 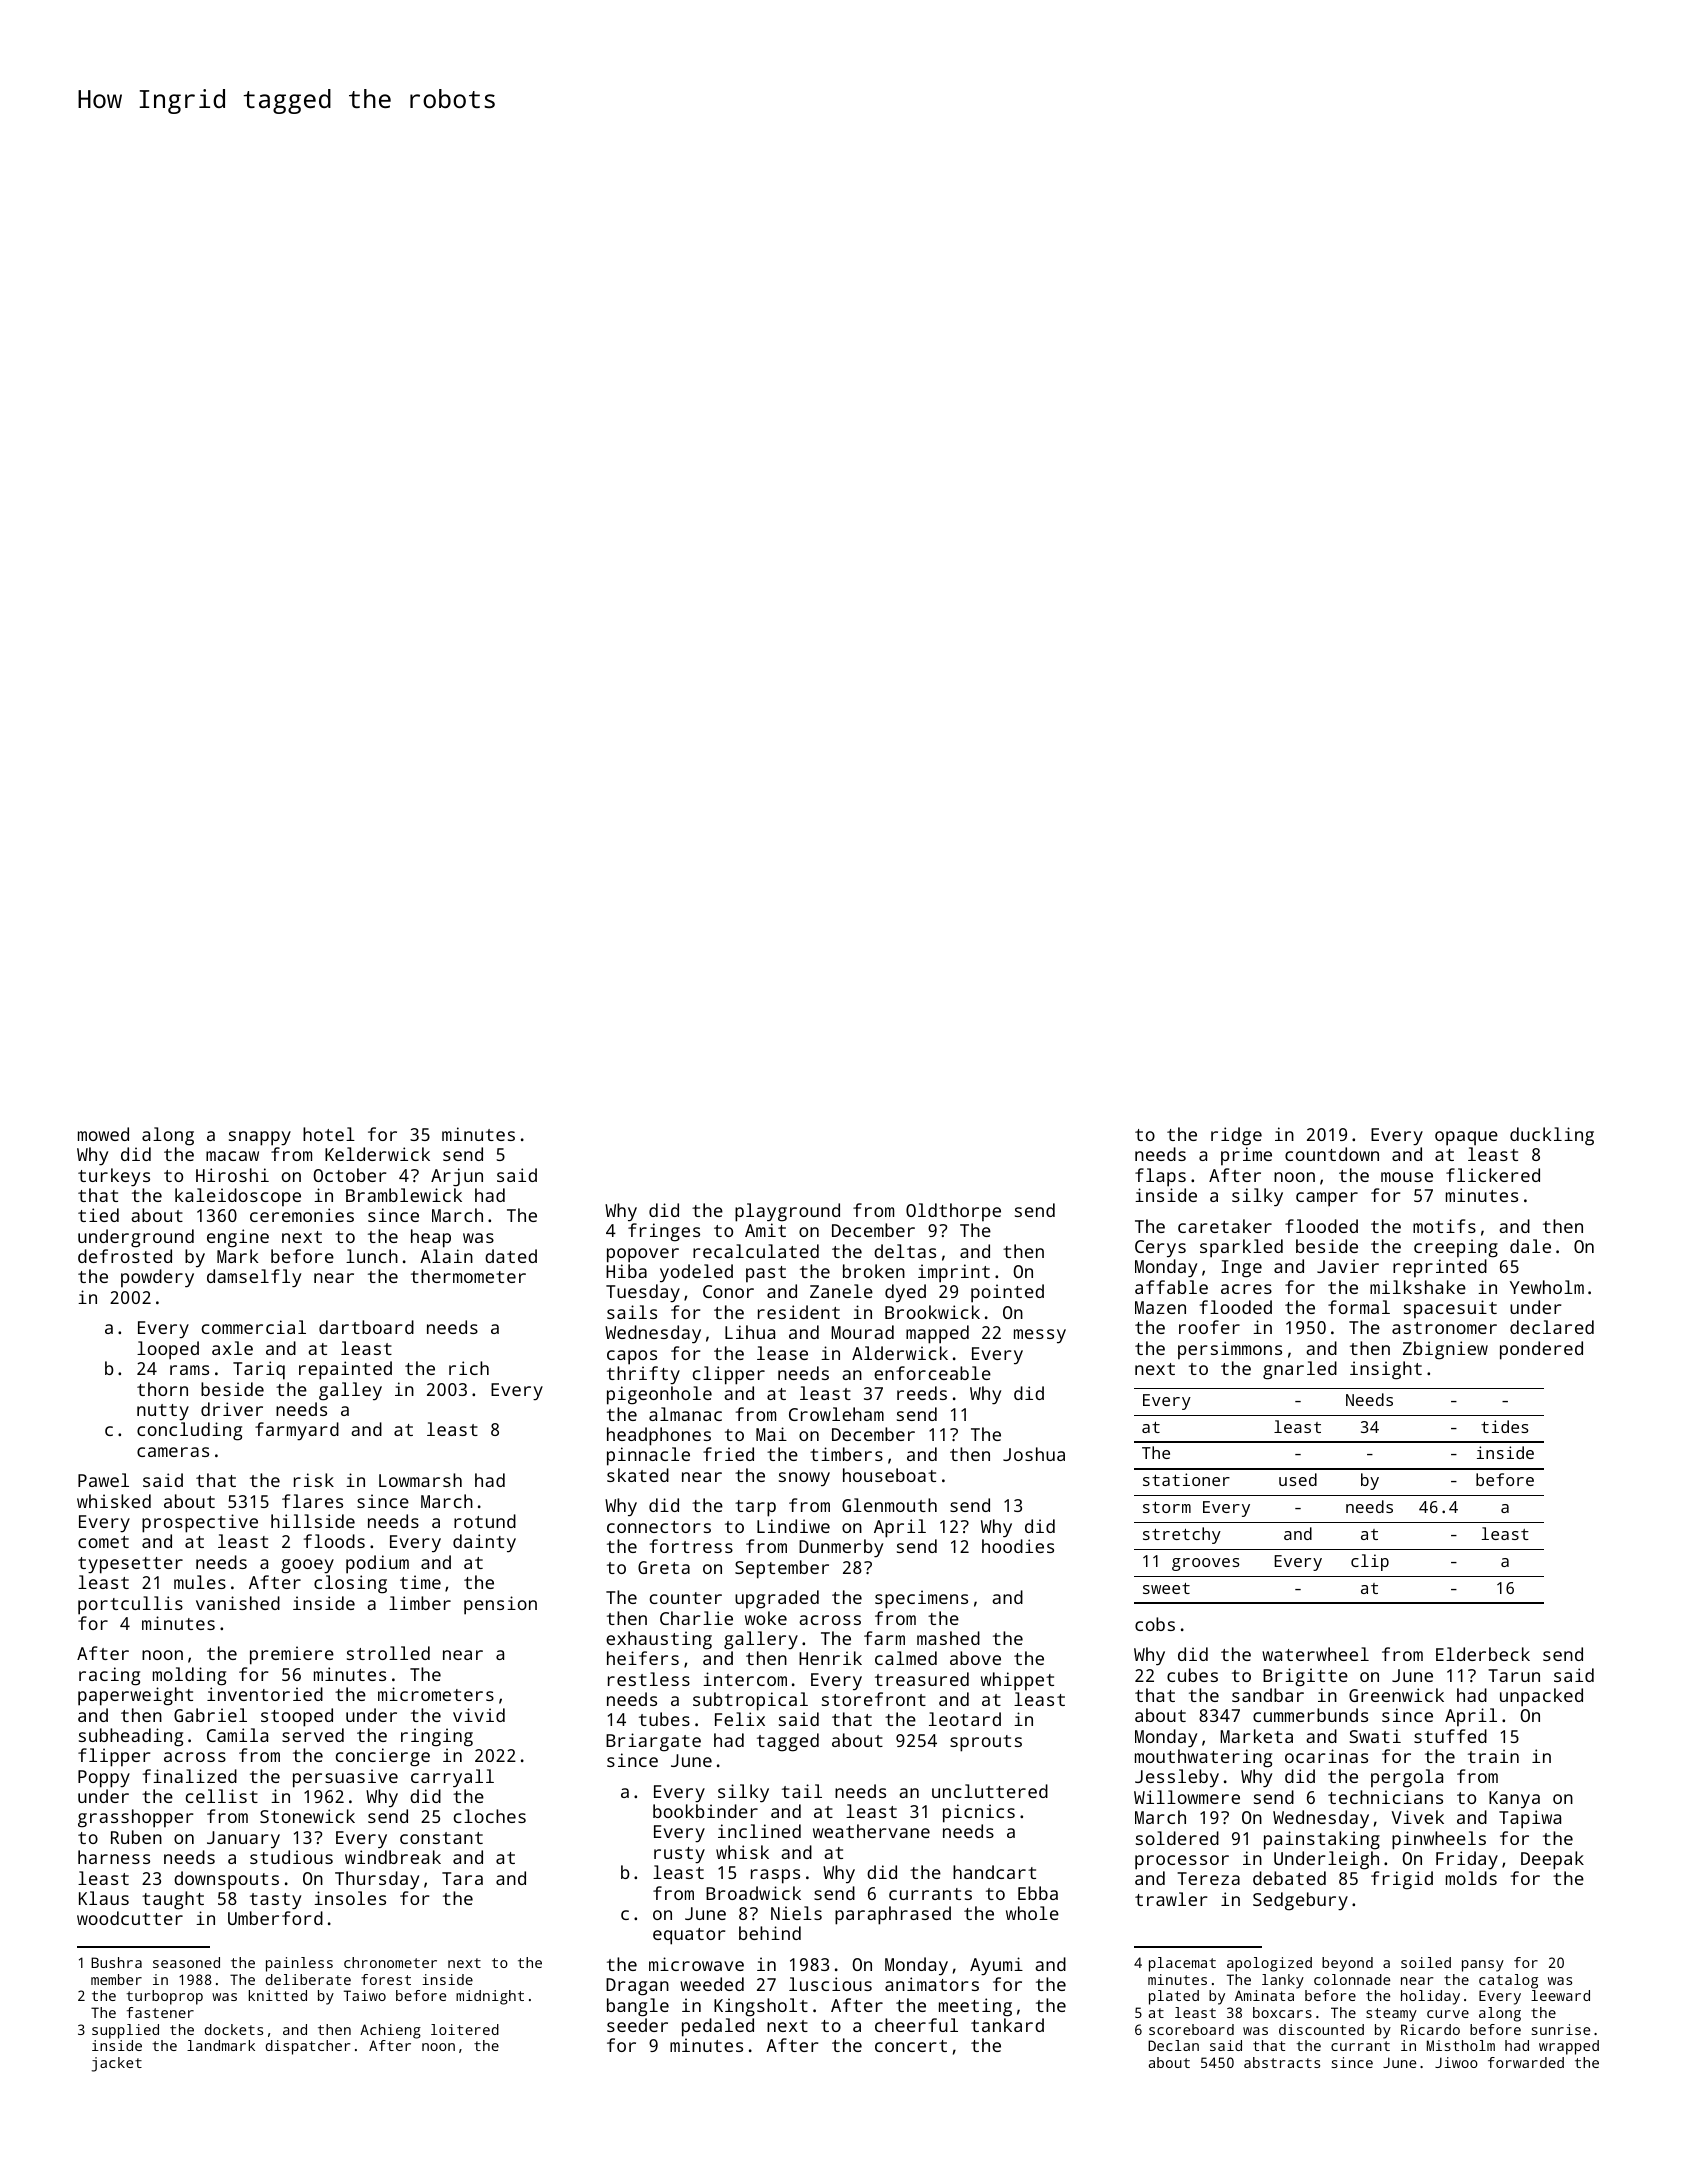 What do you see at coordinates (911, 2046) in the image?
I see `concert` at bounding box center [911, 2046].
